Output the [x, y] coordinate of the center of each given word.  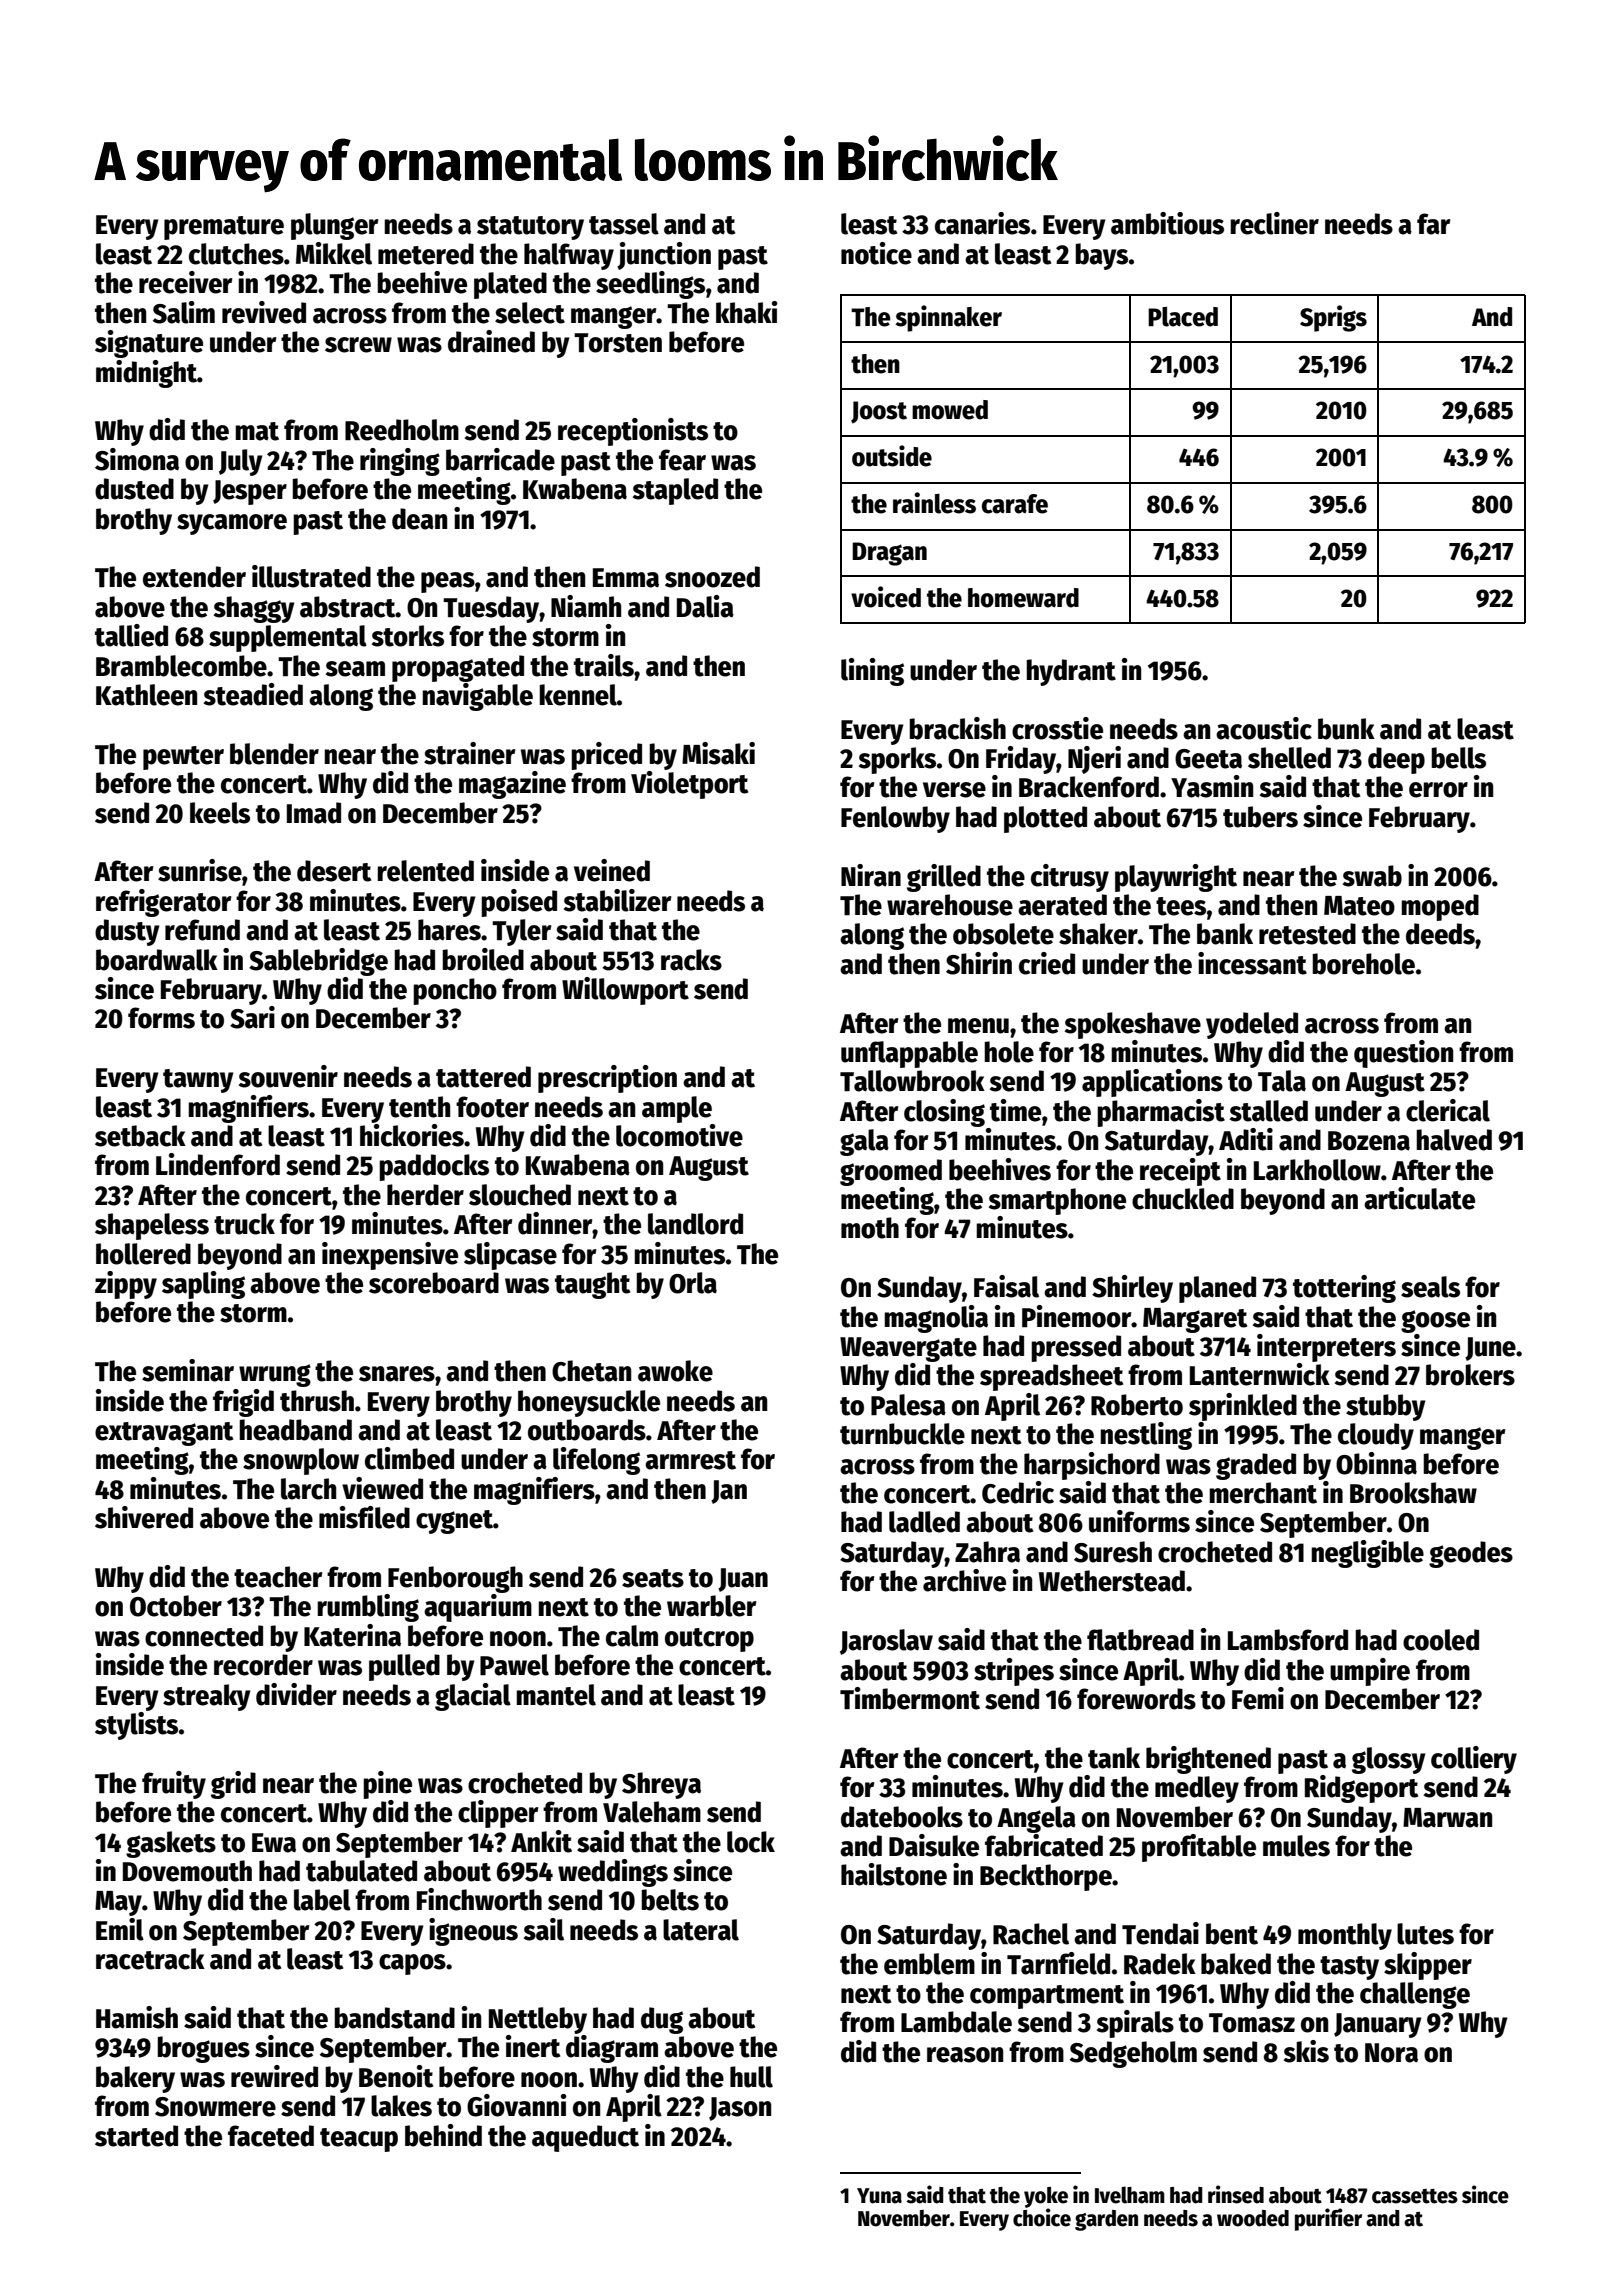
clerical [1448, 1110]
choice [1042, 2217]
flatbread [1140, 1640]
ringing [400, 462]
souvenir [288, 1076]
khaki [747, 312]
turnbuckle [902, 1434]
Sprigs [1333, 318]
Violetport [689, 785]
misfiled [364, 1517]
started [136, 2136]
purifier [1328, 2219]
